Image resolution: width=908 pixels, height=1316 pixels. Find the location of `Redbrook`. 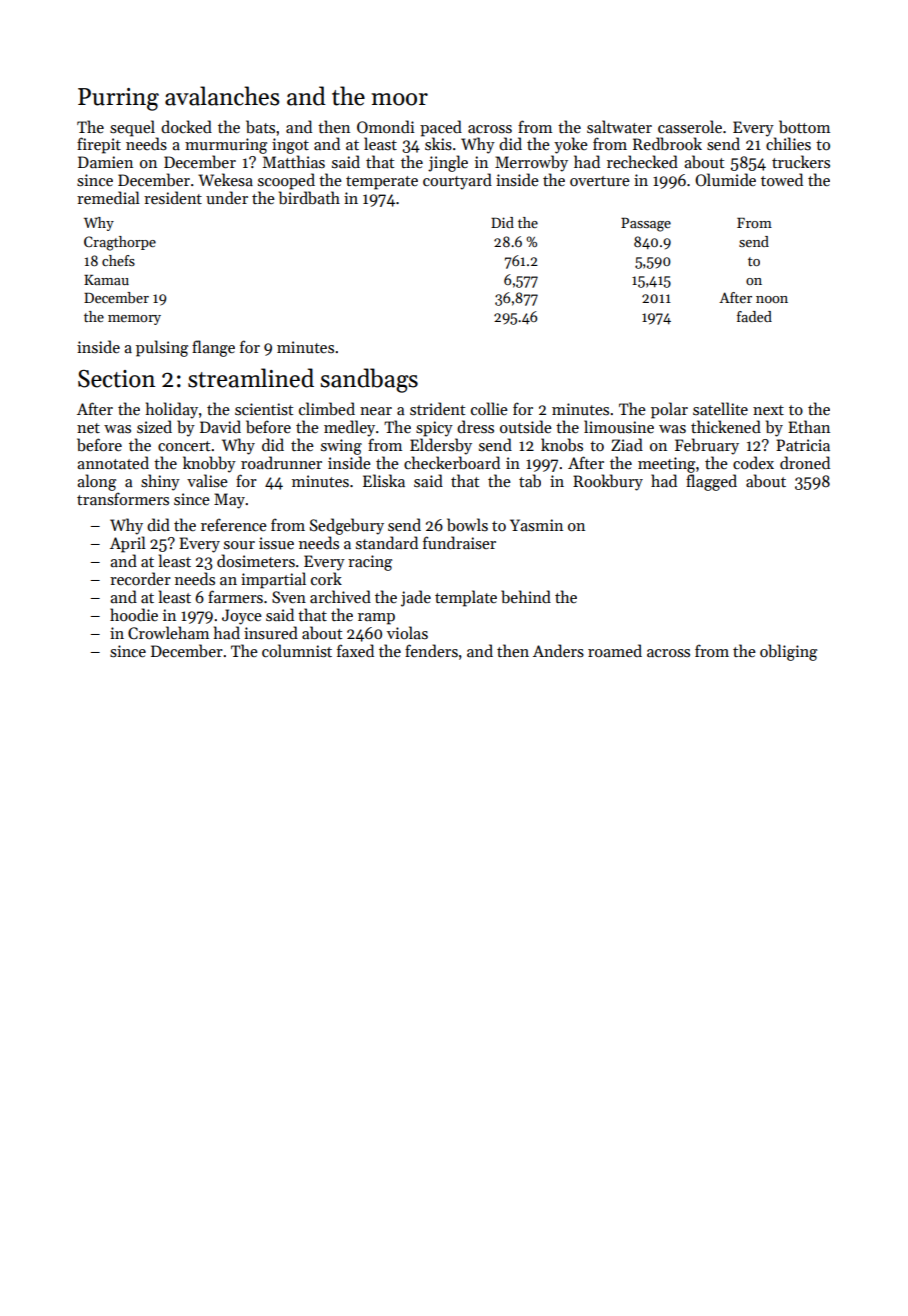

Redbrook is located at coordinates (667, 143).
